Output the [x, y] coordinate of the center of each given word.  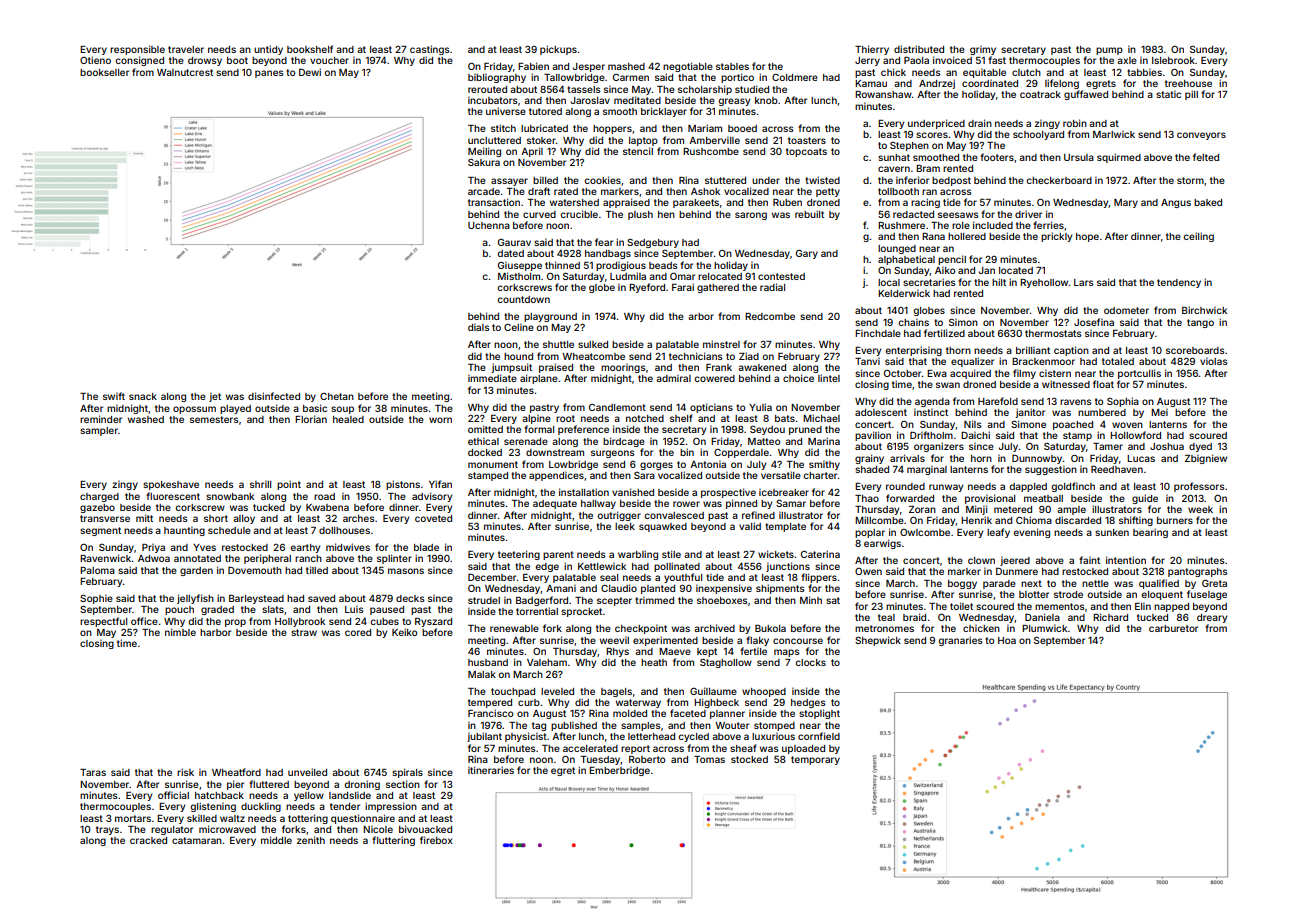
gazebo [97, 508]
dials [479, 327]
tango [1200, 323]
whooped [764, 692]
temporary [815, 760]
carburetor [1173, 628]
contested [781, 276]
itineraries [491, 770]
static [1168, 94]
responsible [137, 50]
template [785, 527]
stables [732, 66]
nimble [180, 632]
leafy [998, 533]
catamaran [197, 840]
